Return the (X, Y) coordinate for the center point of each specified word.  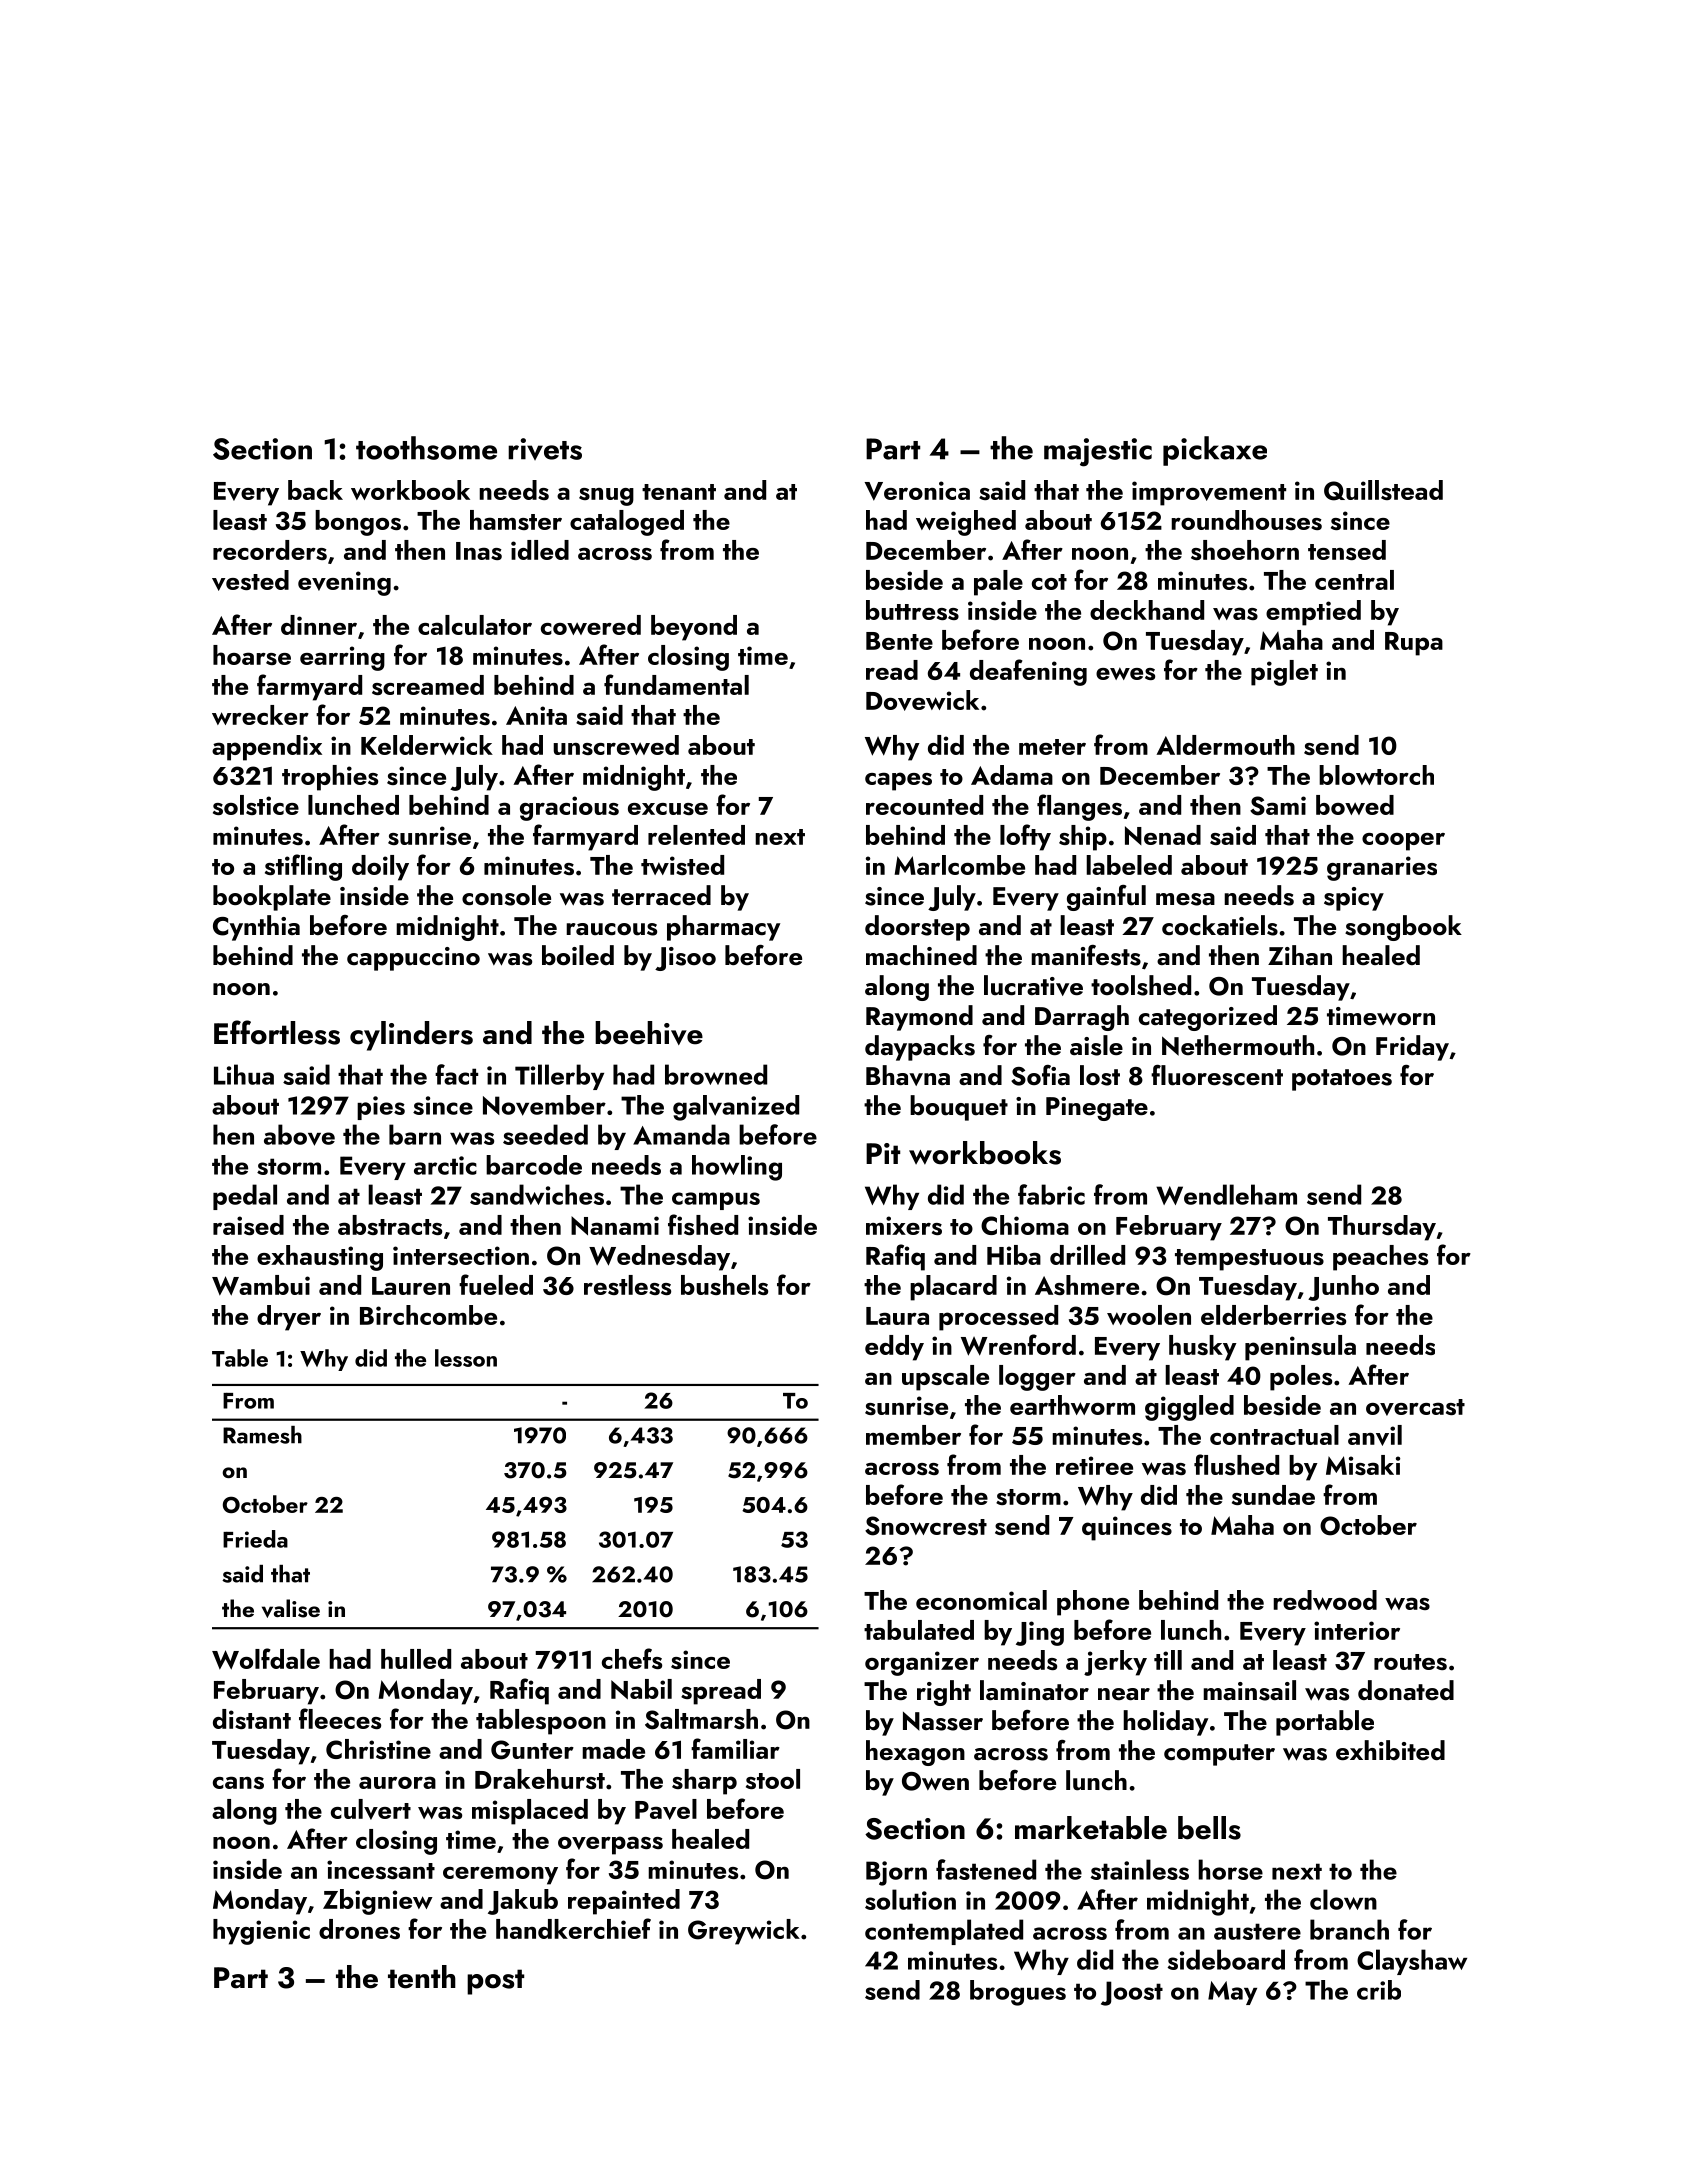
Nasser (943, 1721)
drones (359, 1929)
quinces (1127, 1528)
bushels (724, 1285)
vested (250, 580)
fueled (496, 1284)
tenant (679, 492)
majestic (1098, 452)
